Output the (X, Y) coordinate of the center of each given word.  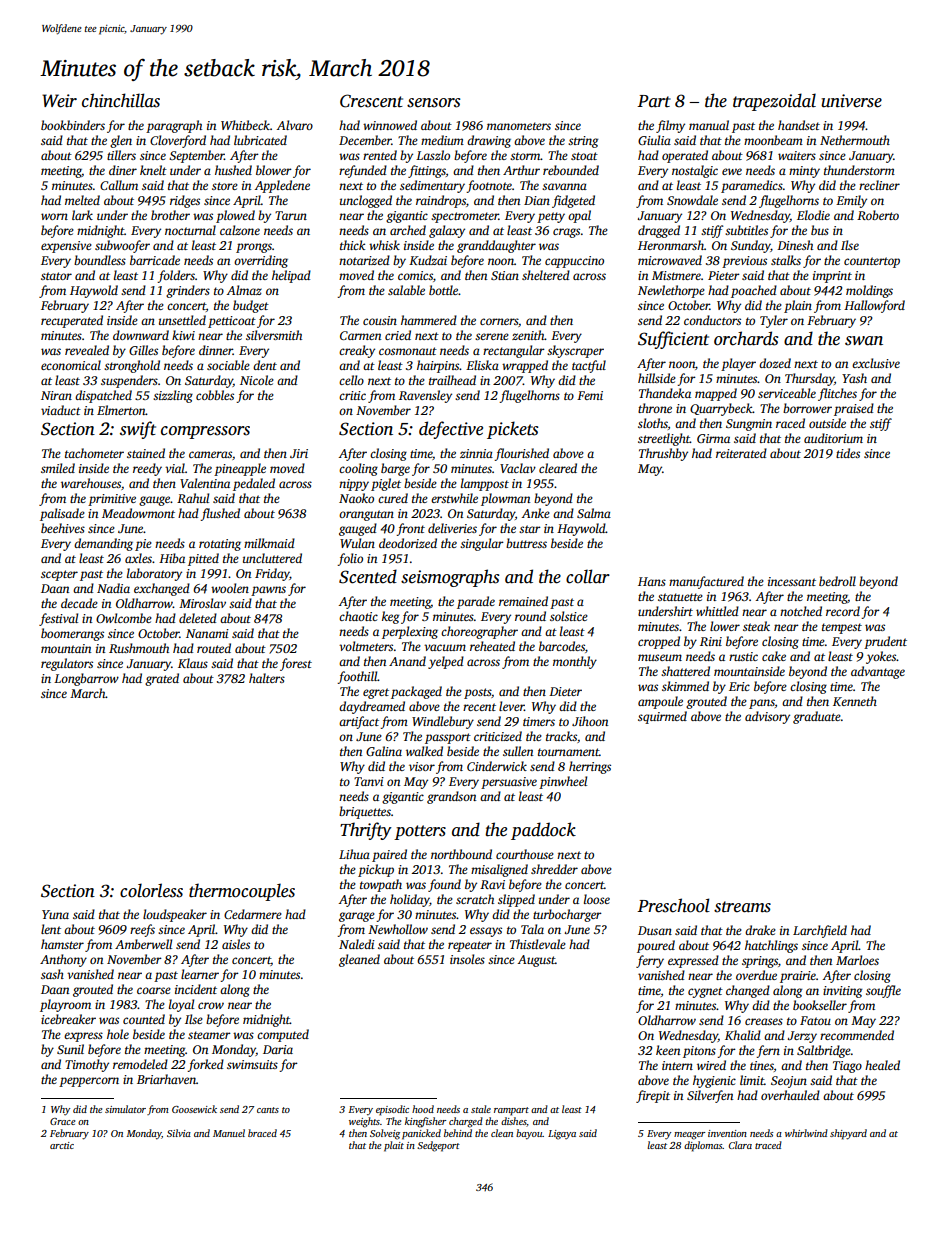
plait (394, 1146)
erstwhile (454, 498)
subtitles (746, 230)
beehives (63, 528)
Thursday (809, 379)
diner (123, 170)
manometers (519, 126)
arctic (62, 1145)
